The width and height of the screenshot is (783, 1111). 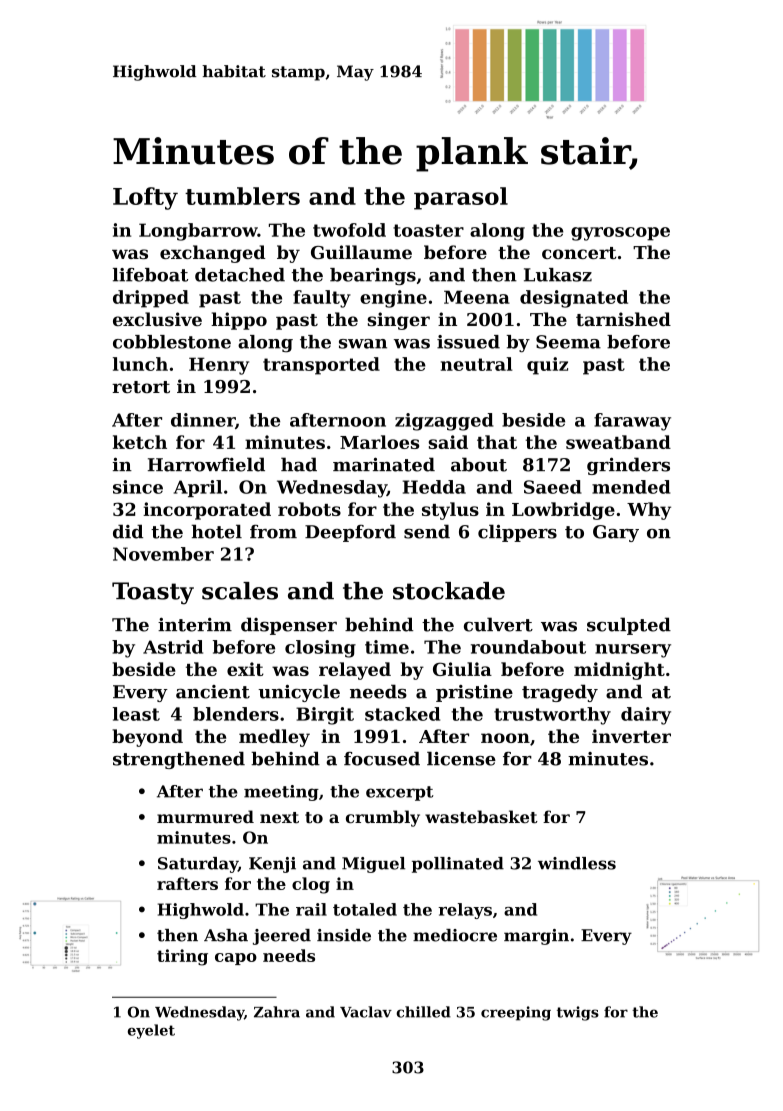 What do you see at coordinates (236, 959) in the screenshot?
I see `capo` at bounding box center [236, 959].
